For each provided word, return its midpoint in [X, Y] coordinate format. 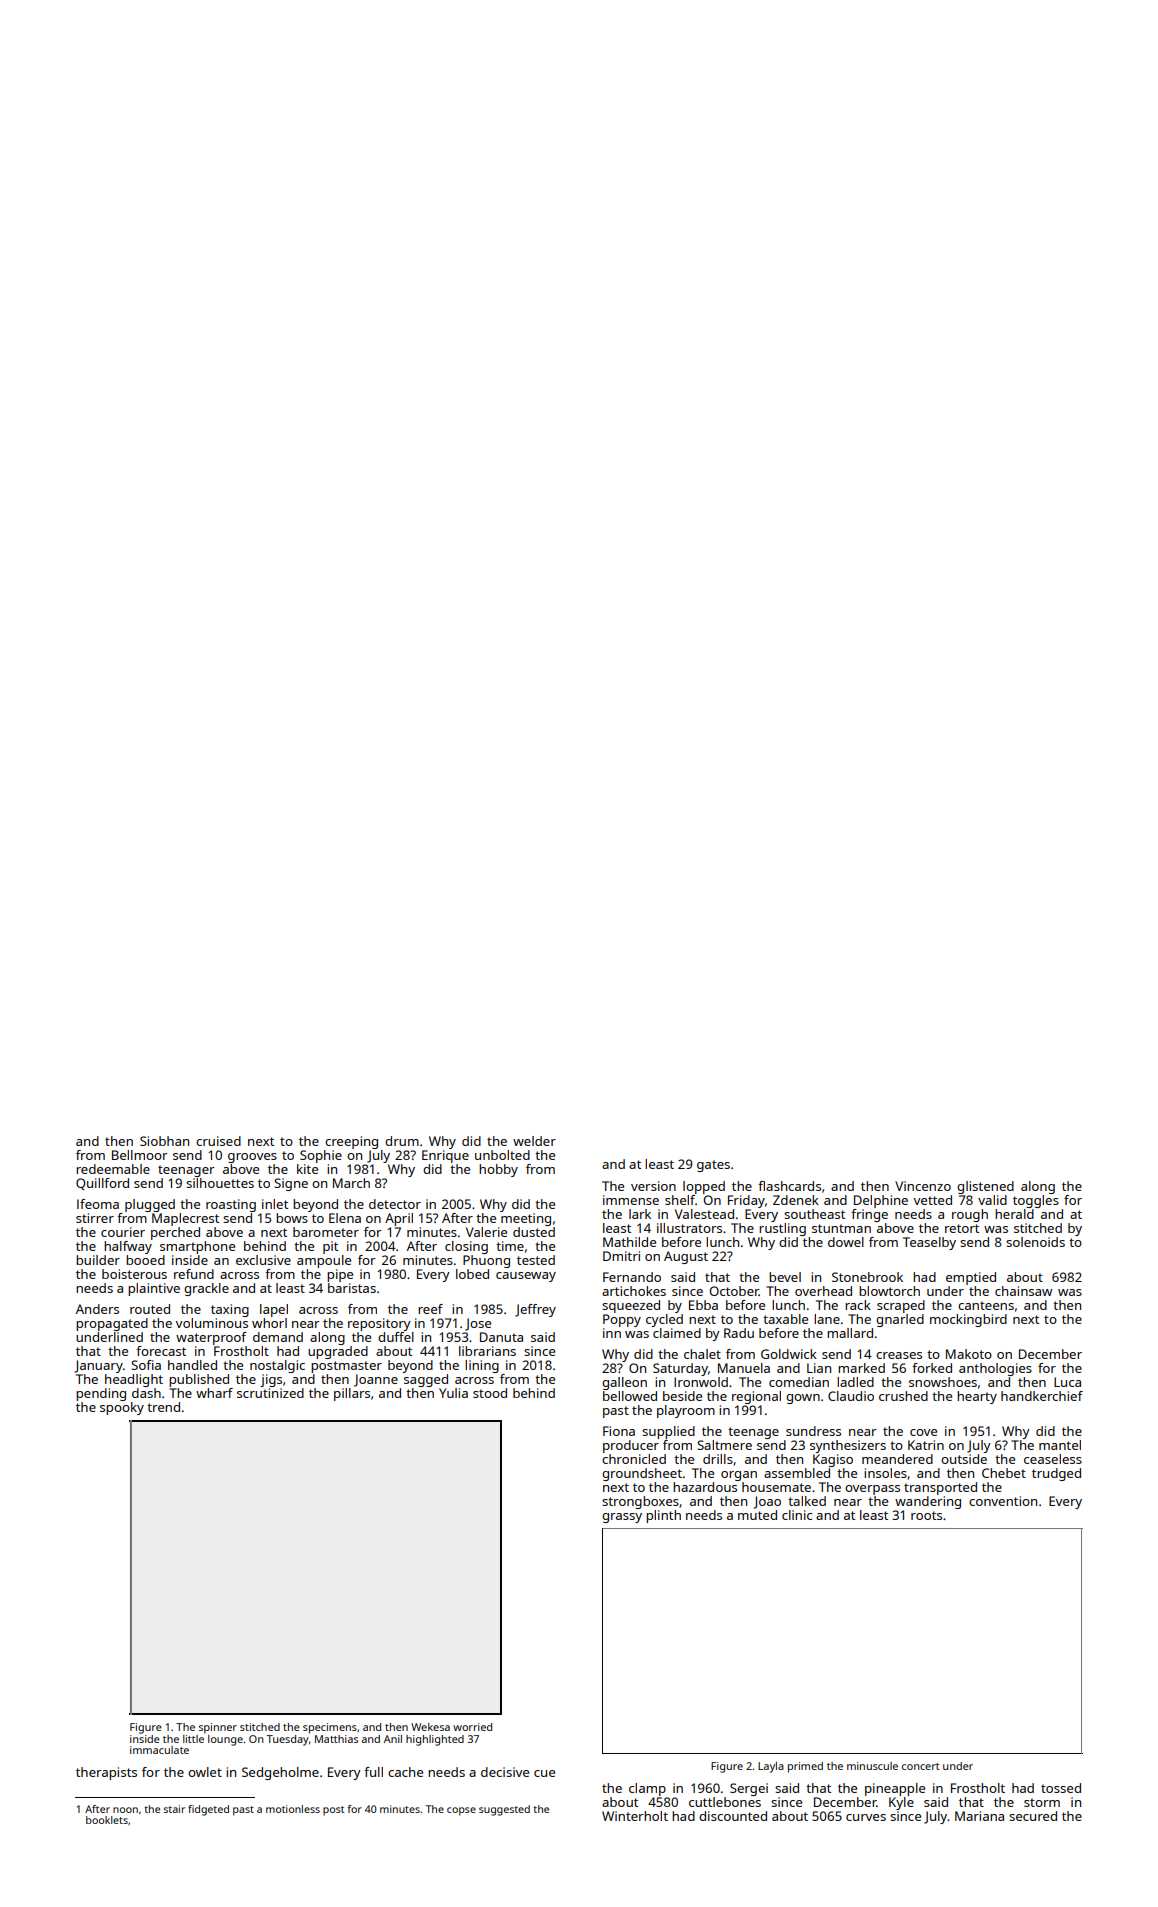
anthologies [995, 1369]
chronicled [634, 1459]
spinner [218, 1728]
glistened [985, 1187]
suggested [504, 1810]
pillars [352, 1394]
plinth [663, 1516]
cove [923, 1432]
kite [307, 1169]
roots [926, 1515]
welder [534, 1141]
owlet [205, 1772]
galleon [624, 1383]
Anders [97, 1309]
